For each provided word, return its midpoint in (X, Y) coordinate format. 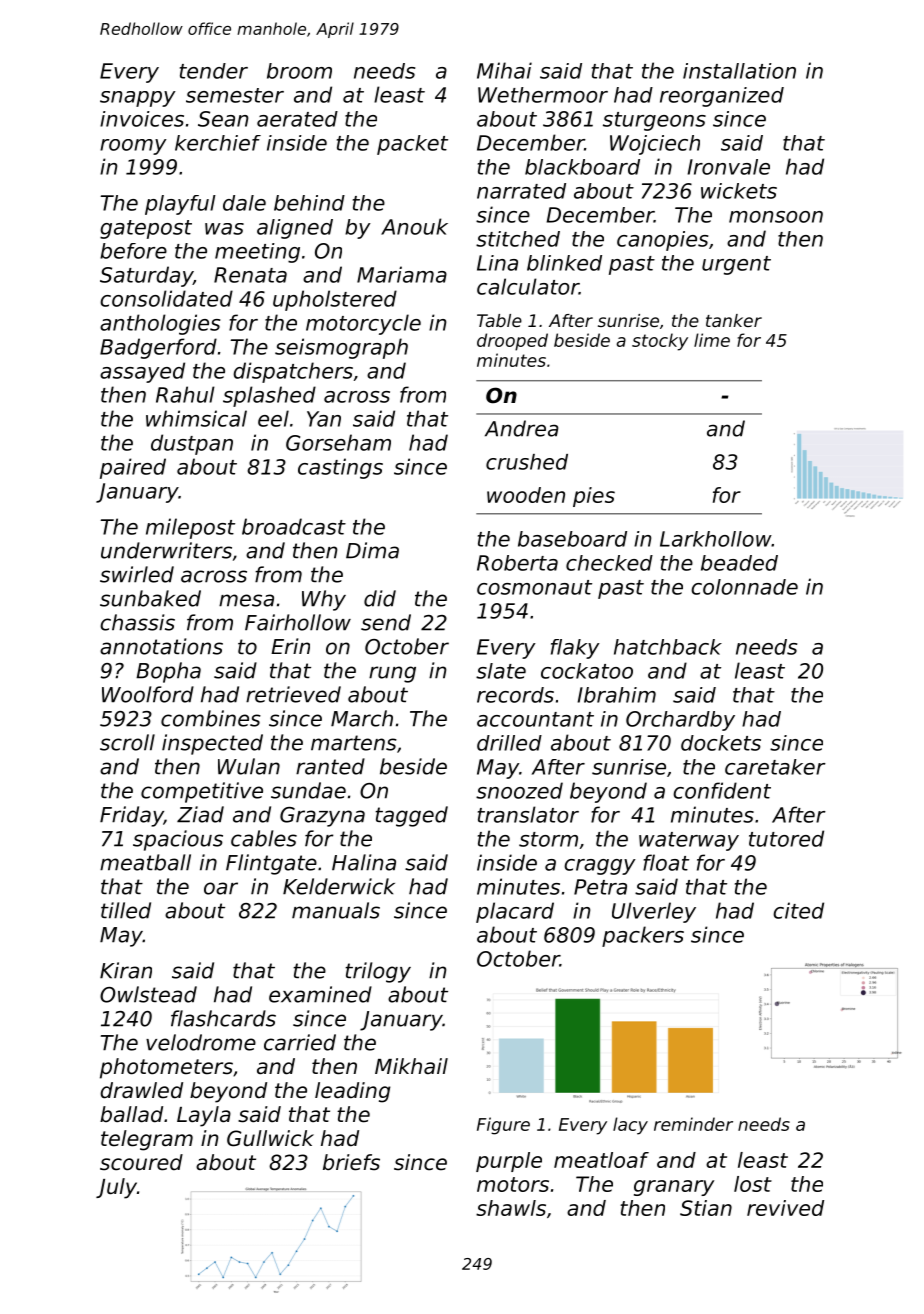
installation (739, 71)
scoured (141, 1162)
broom (299, 71)
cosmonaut (534, 587)
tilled (126, 910)
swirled (137, 574)
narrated (521, 191)
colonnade (744, 587)
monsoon (776, 217)
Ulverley (654, 912)
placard (515, 912)
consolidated (166, 298)
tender (214, 71)
